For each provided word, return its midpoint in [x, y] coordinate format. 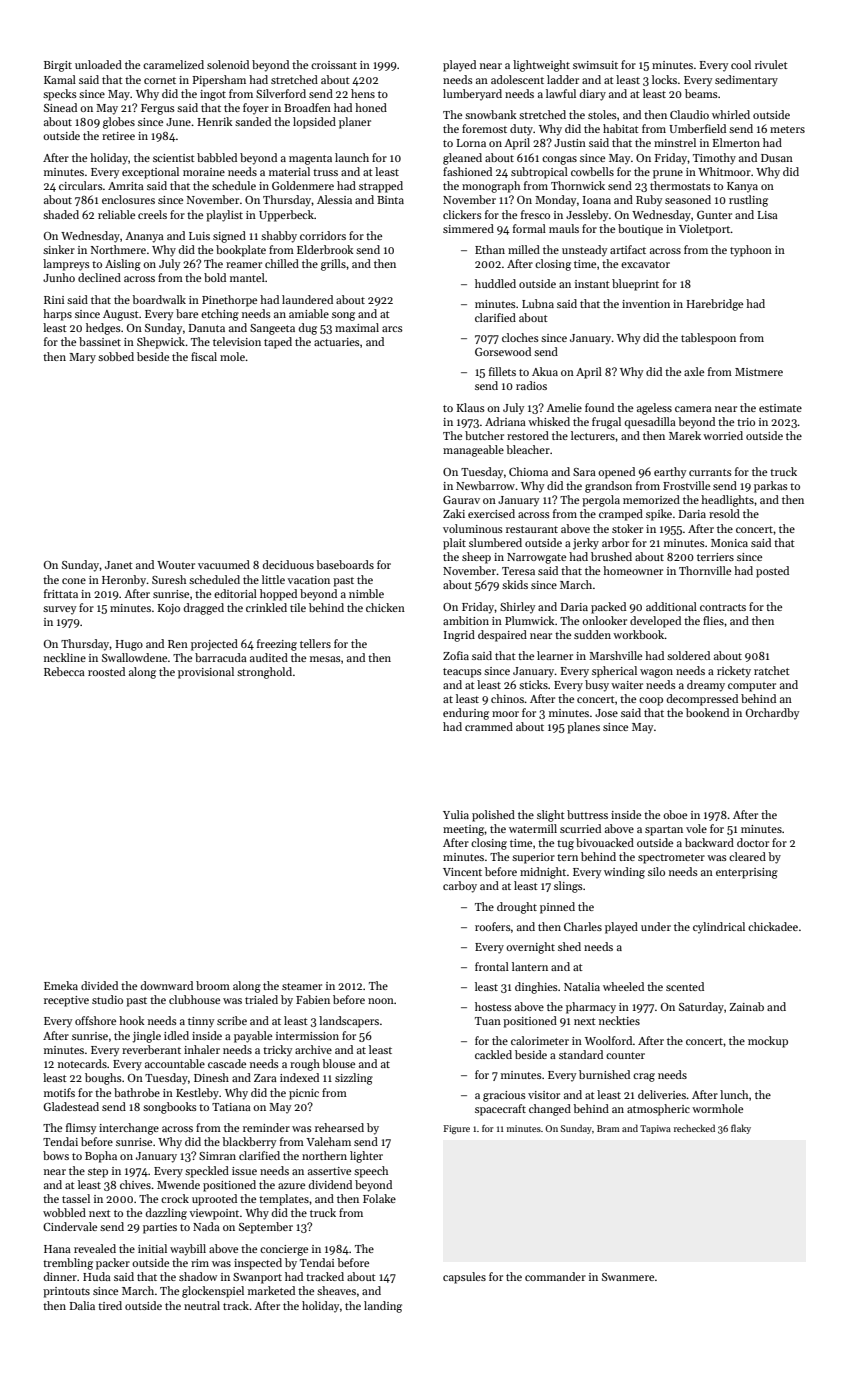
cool [741, 64]
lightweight [541, 66]
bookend [707, 712]
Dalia [82, 1305]
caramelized [173, 64]
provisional [206, 673]
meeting [464, 830]
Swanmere [628, 1277]
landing [383, 1307]
